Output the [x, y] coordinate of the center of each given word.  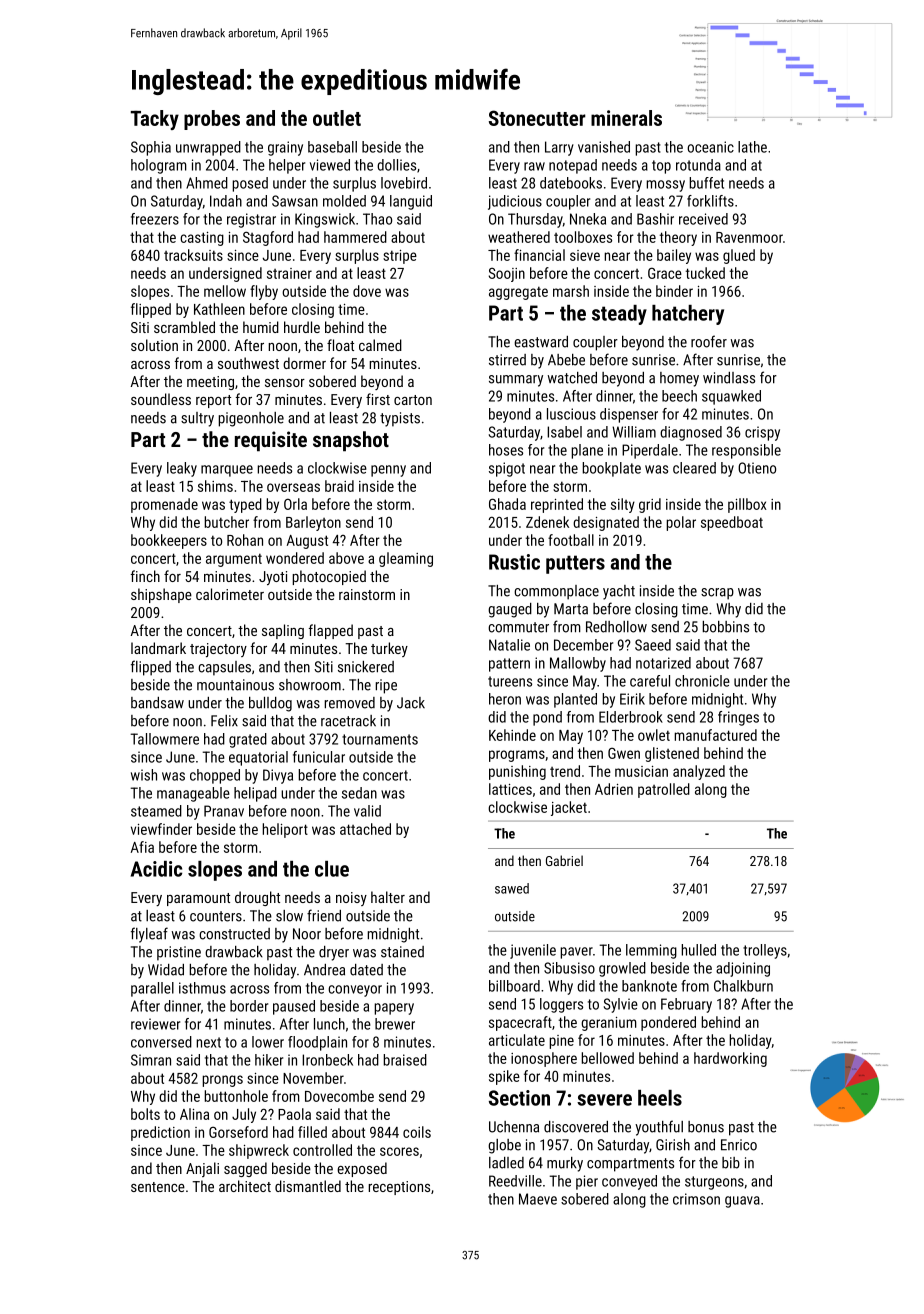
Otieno [757, 468]
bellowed [607, 1058]
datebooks [571, 183]
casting [202, 239]
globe [504, 1146]
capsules [224, 668]
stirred [507, 360]
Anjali [202, 1169]
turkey [389, 649]
